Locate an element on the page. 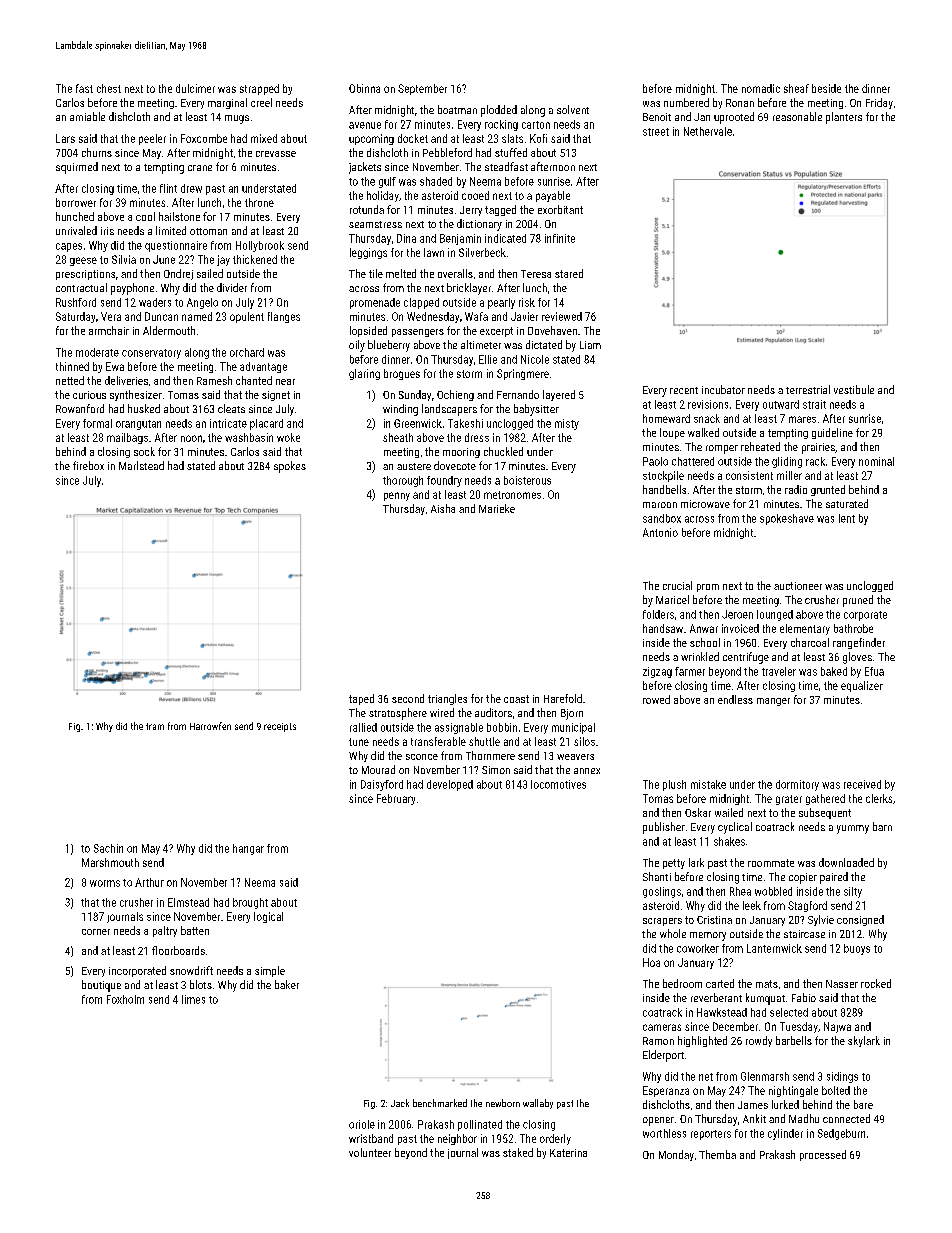  tram is located at coordinates (155, 726).
